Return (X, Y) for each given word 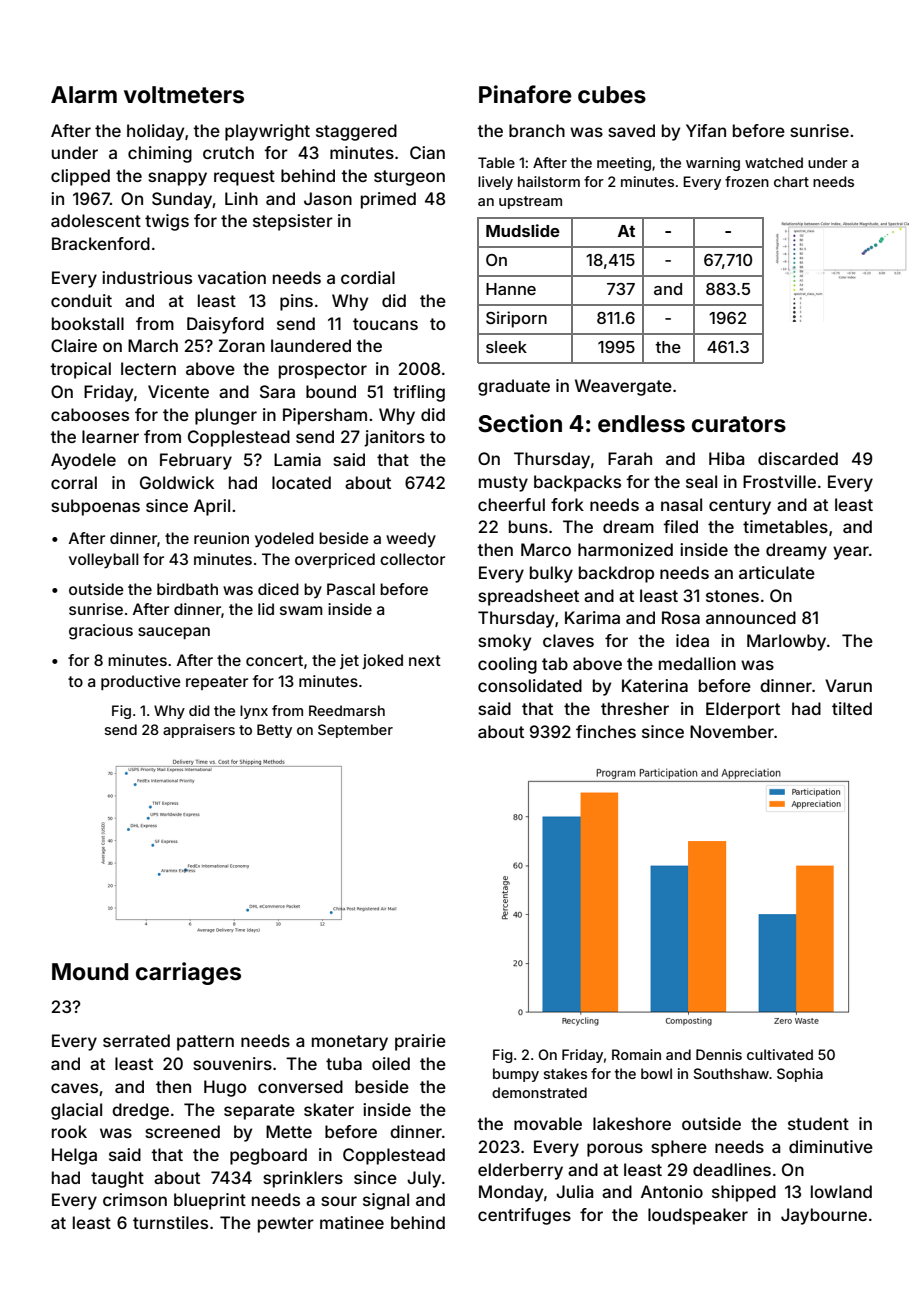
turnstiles (170, 1222)
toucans (385, 324)
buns (528, 526)
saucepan (174, 633)
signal (386, 1201)
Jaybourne (824, 1216)
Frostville (779, 481)
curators (739, 424)
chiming (160, 154)
